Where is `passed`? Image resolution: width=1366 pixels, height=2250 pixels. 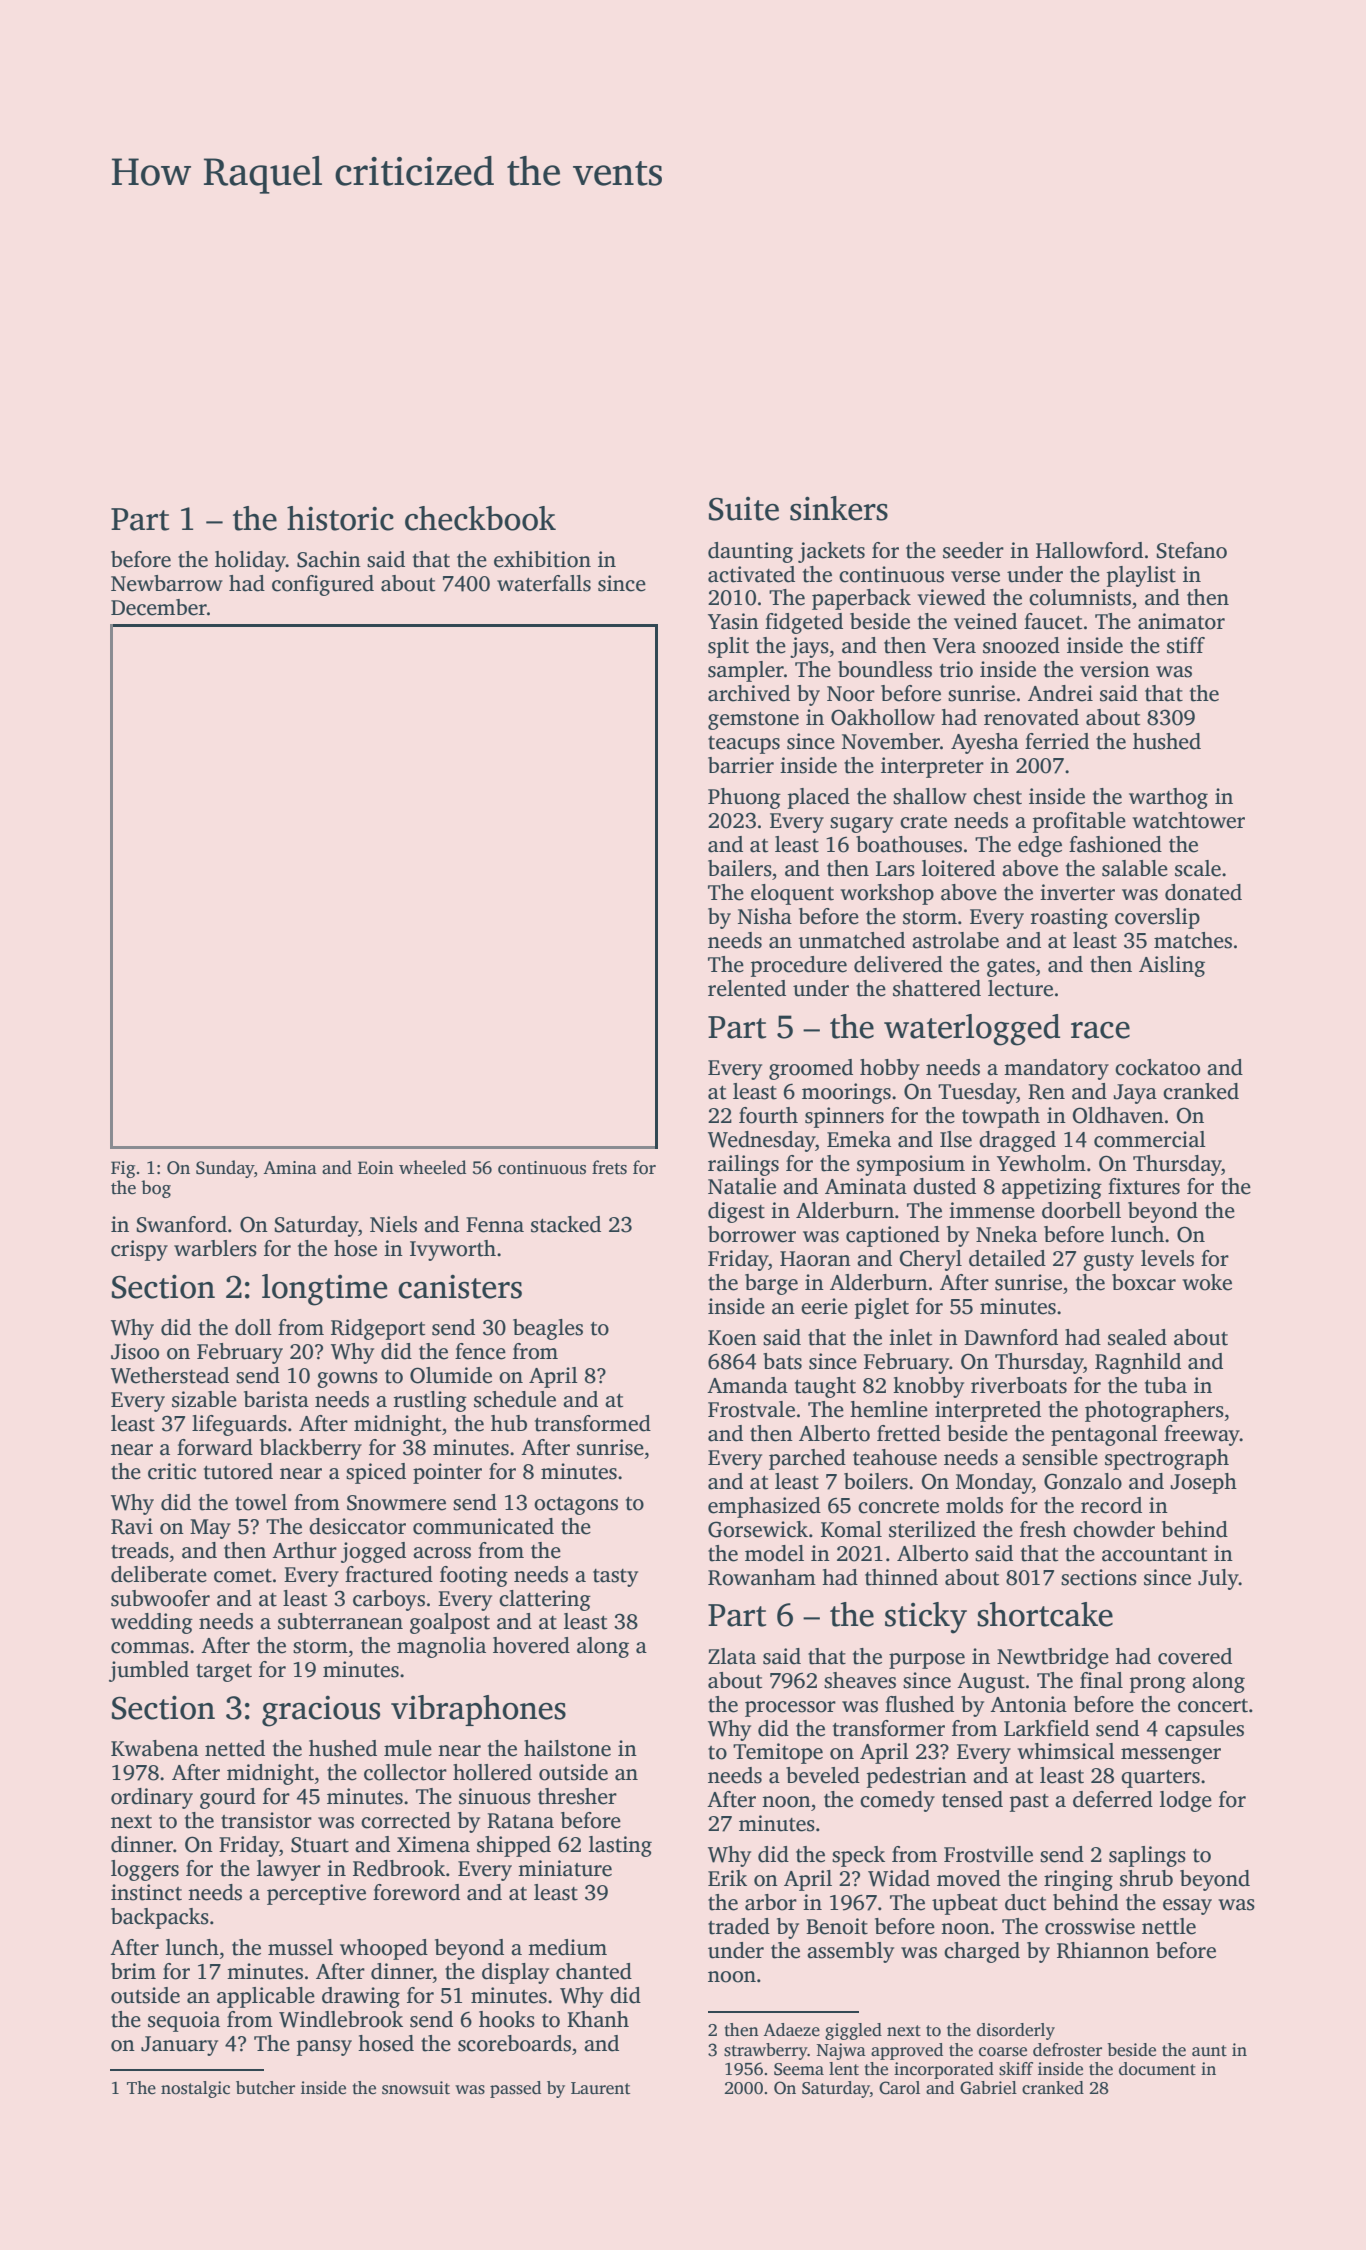
passed is located at coordinates (515, 2089).
